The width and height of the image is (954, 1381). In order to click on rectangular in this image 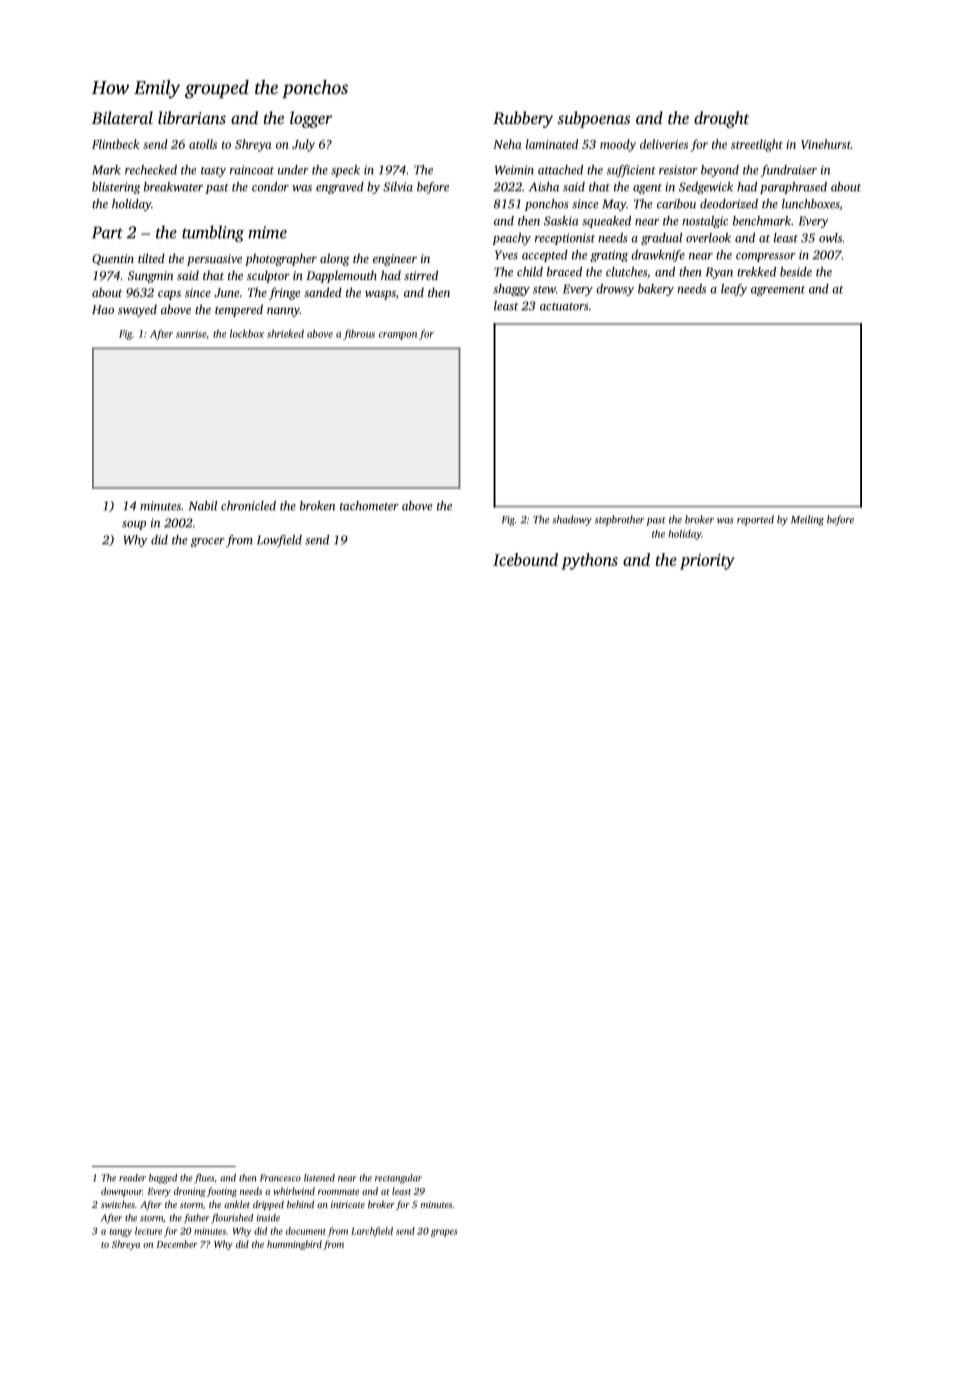, I will do `click(398, 1179)`.
